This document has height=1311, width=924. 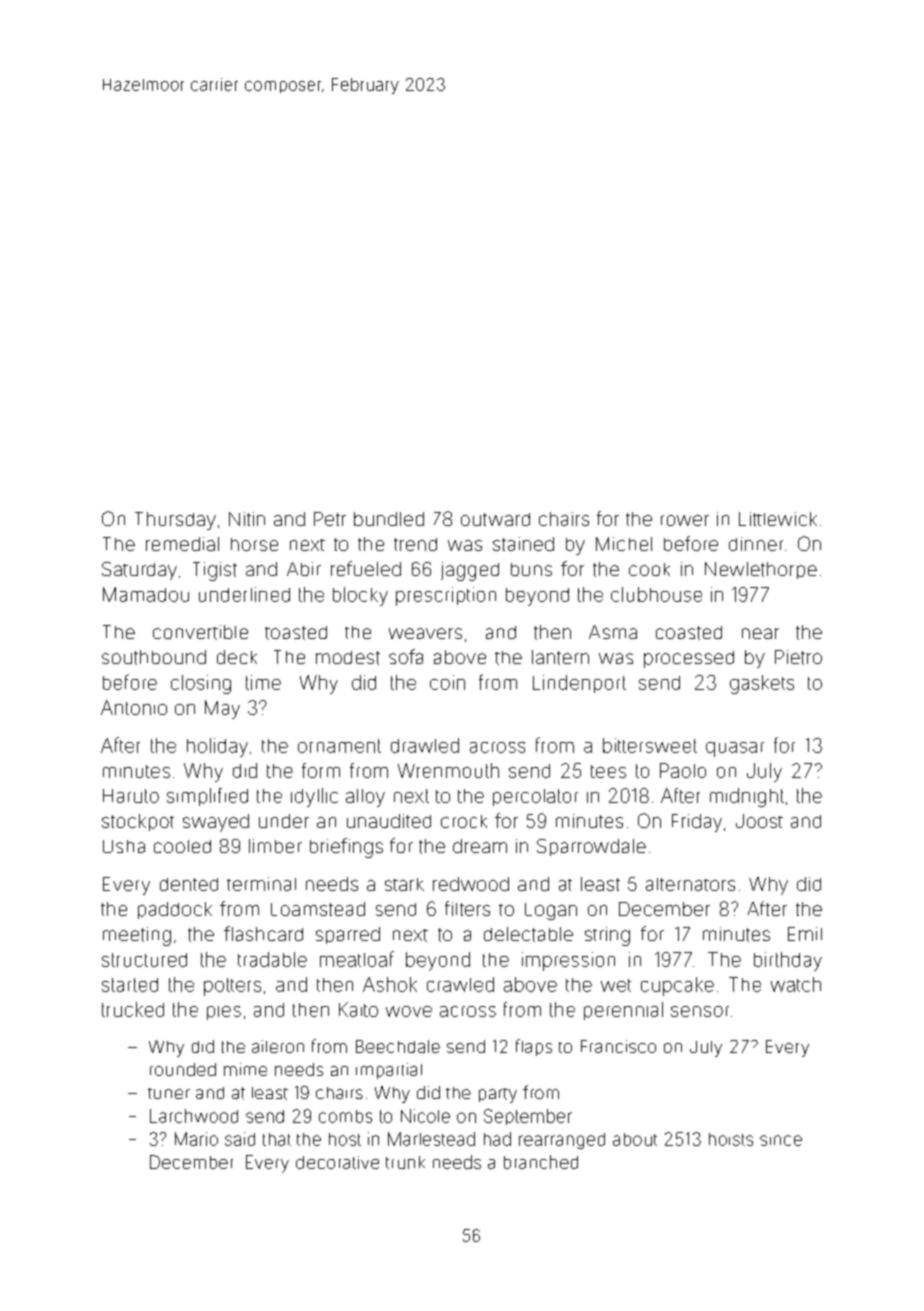 What do you see at coordinates (425, 745) in the document?
I see `drawled` at bounding box center [425, 745].
